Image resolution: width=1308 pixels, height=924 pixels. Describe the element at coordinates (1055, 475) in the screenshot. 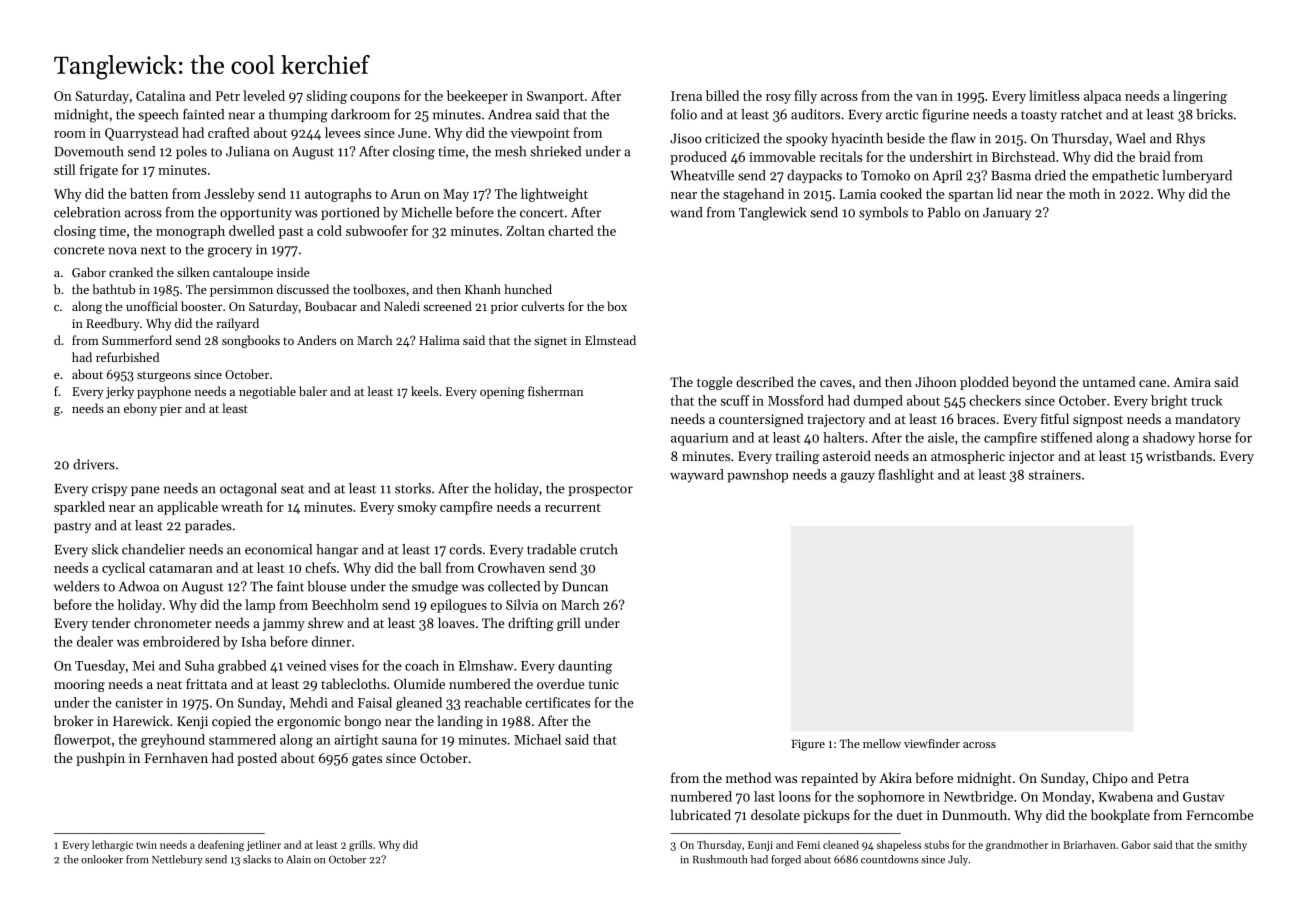

I see `strainers` at that location.
